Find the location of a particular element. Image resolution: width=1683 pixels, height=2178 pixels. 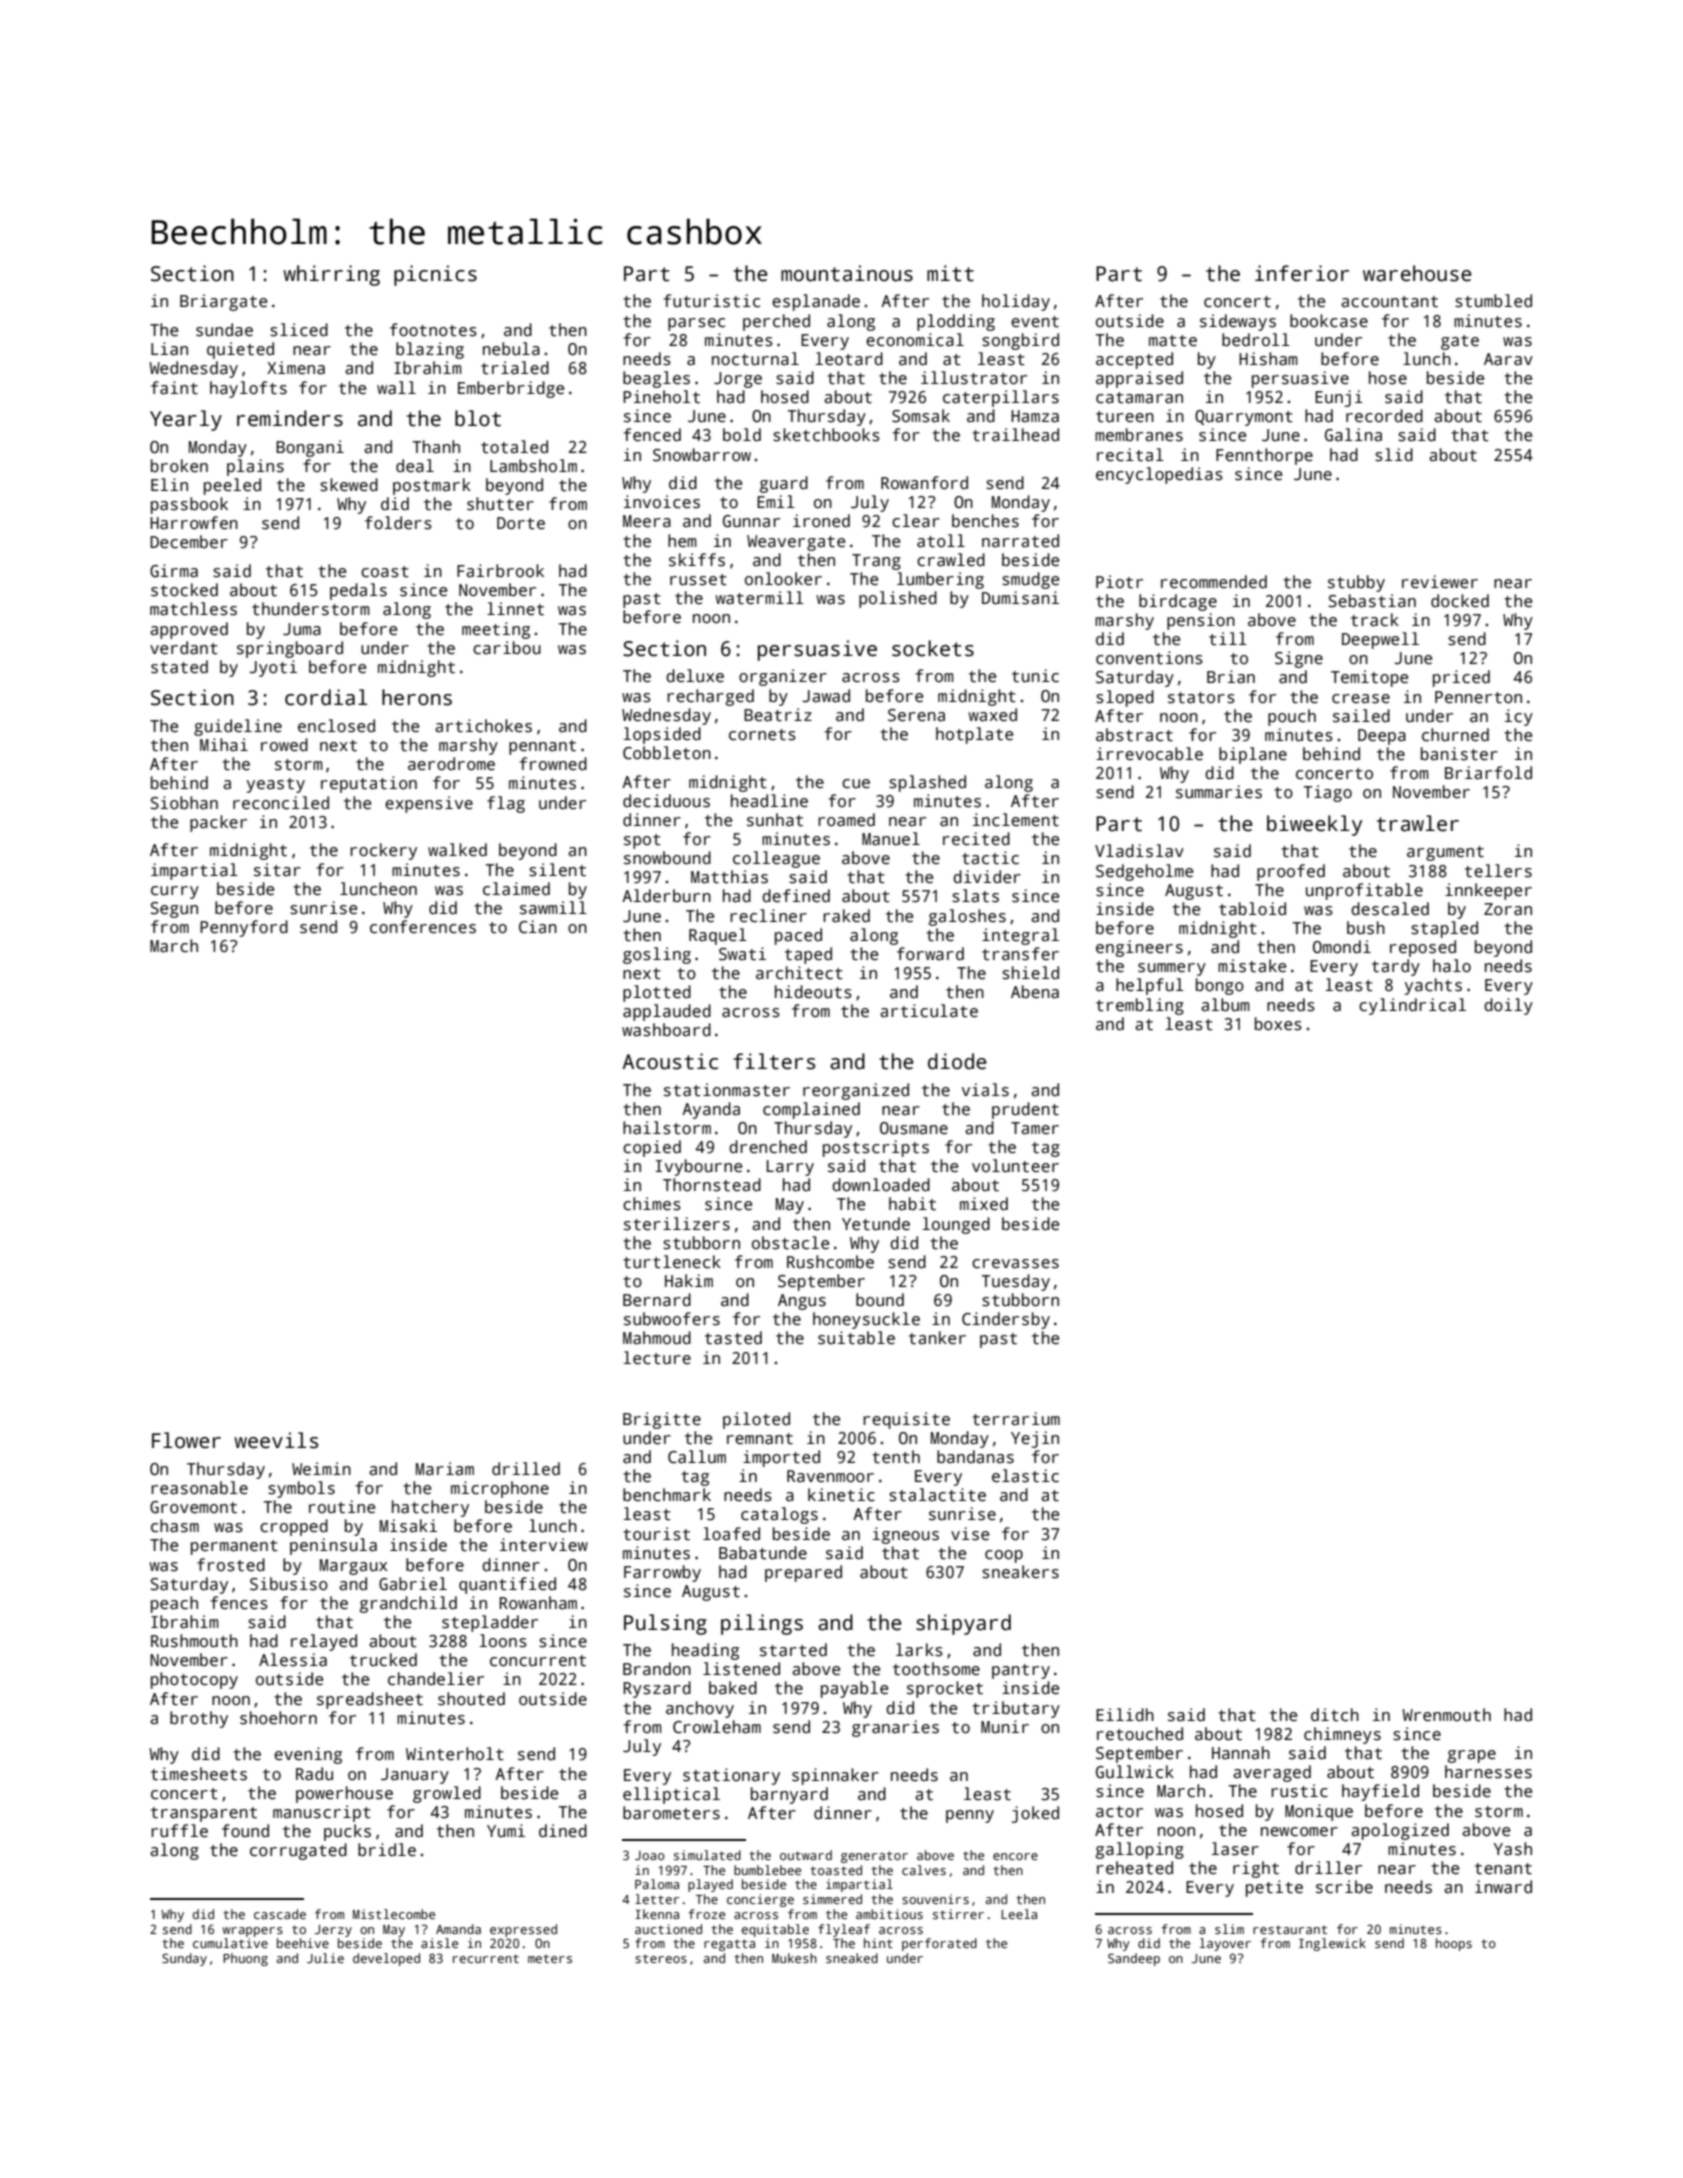

peach is located at coordinates (174, 1604).
